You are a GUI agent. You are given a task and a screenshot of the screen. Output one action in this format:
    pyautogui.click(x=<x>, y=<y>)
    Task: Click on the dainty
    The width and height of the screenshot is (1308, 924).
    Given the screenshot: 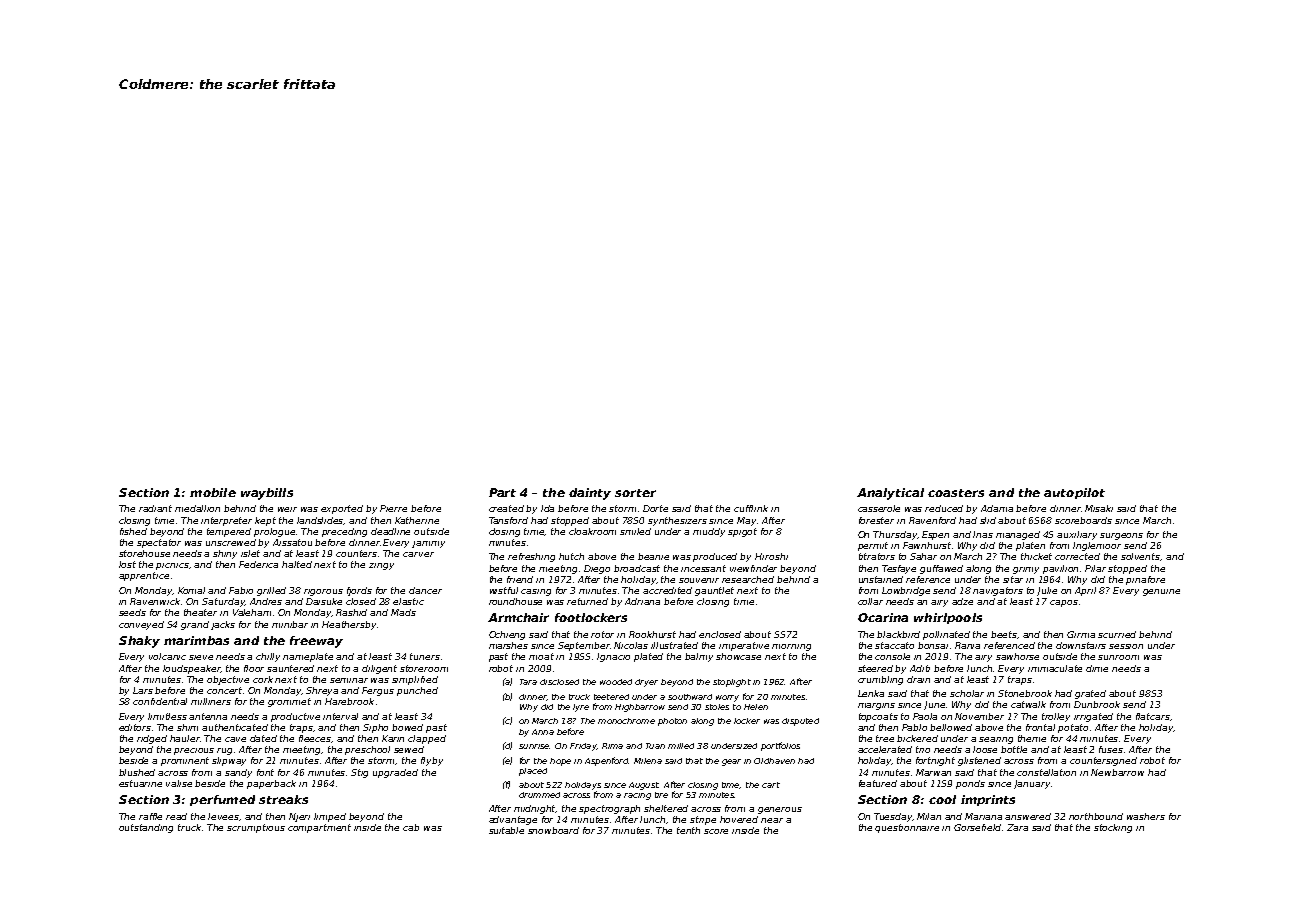 What is the action you would take?
    pyautogui.click(x=590, y=494)
